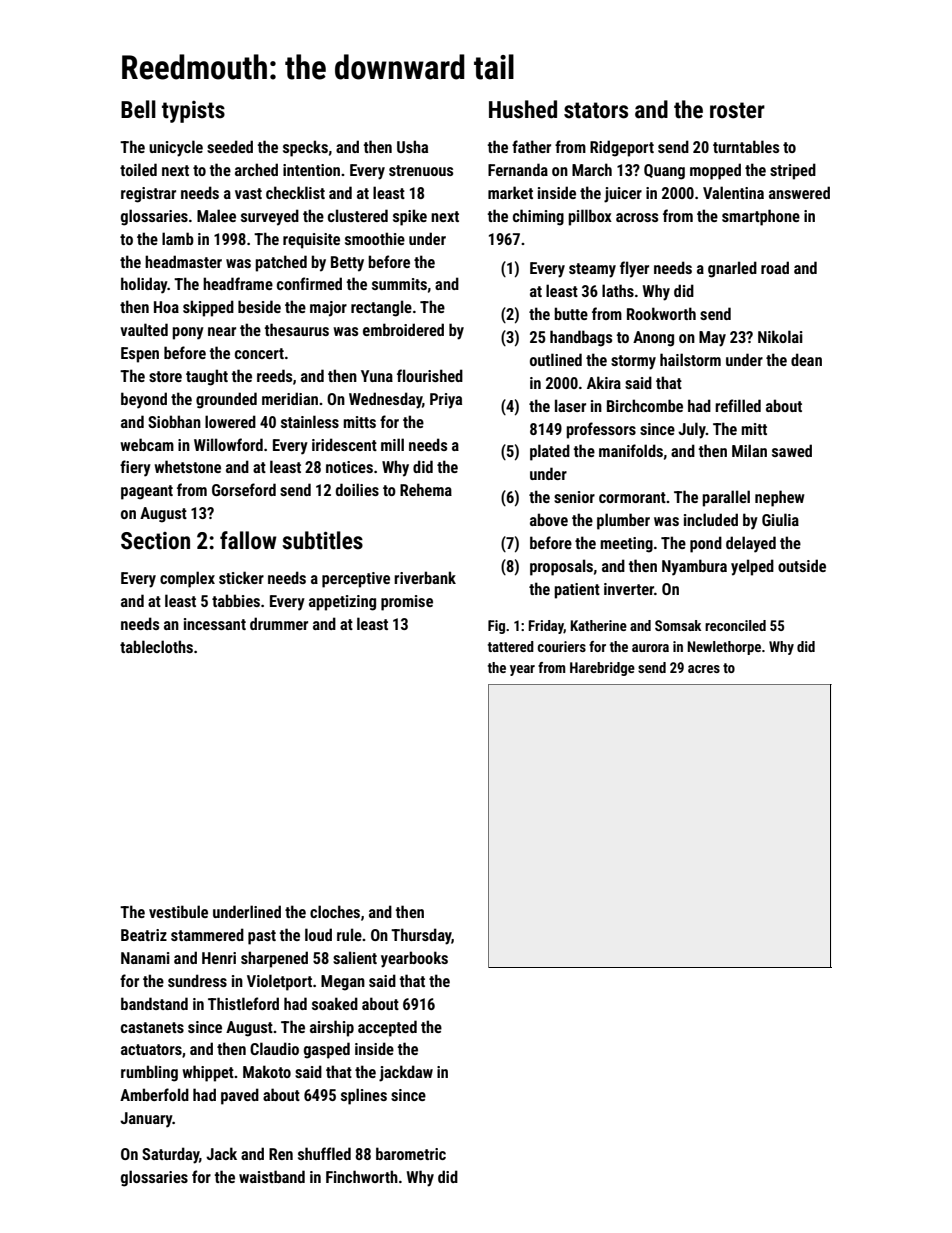  What do you see at coordinates (207, 377) in the page?
I see `taught` at bounding box center [207, 377].
